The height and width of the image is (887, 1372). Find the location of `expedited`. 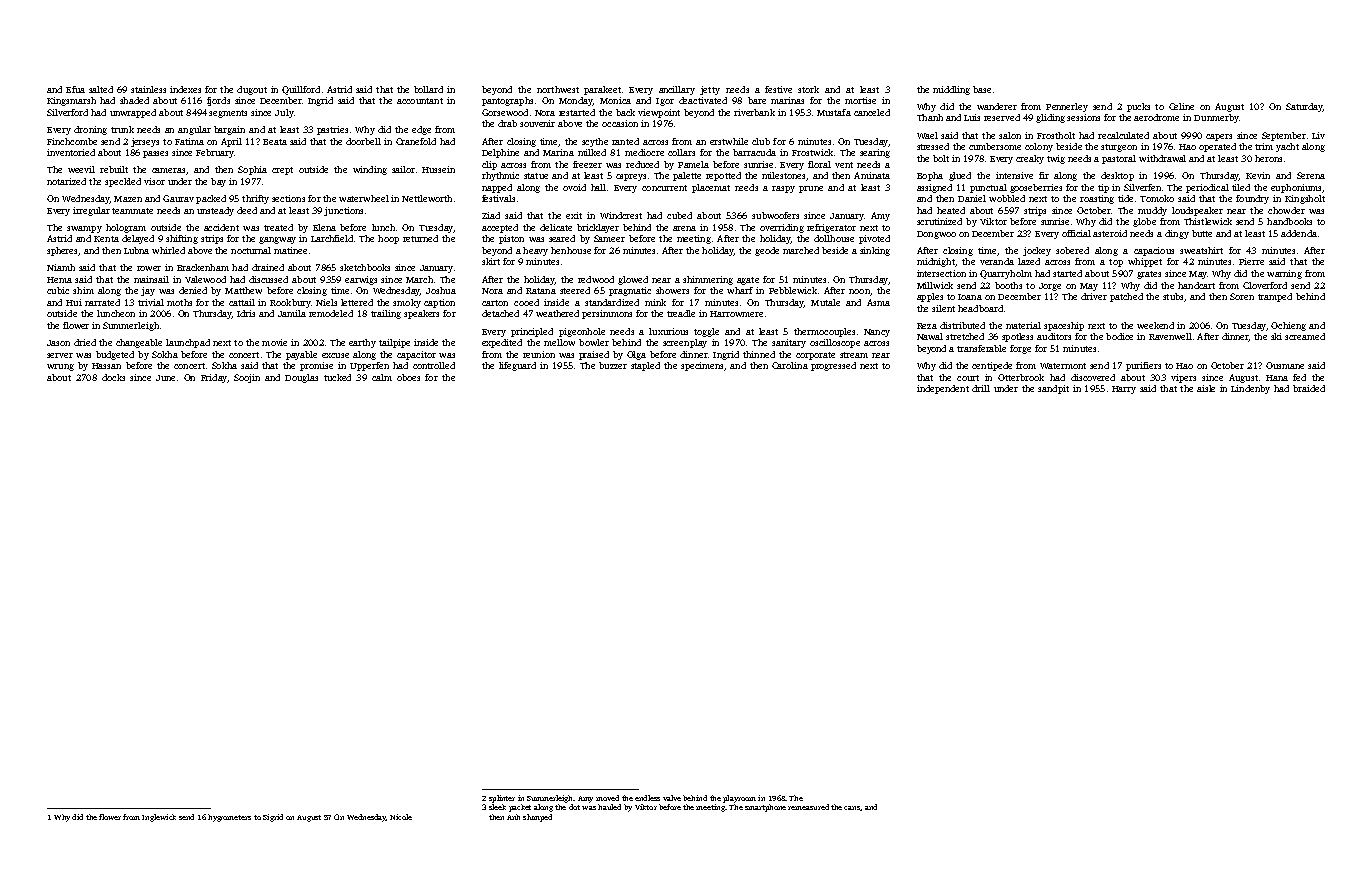

expedited is located at coordinates (502, 343).
